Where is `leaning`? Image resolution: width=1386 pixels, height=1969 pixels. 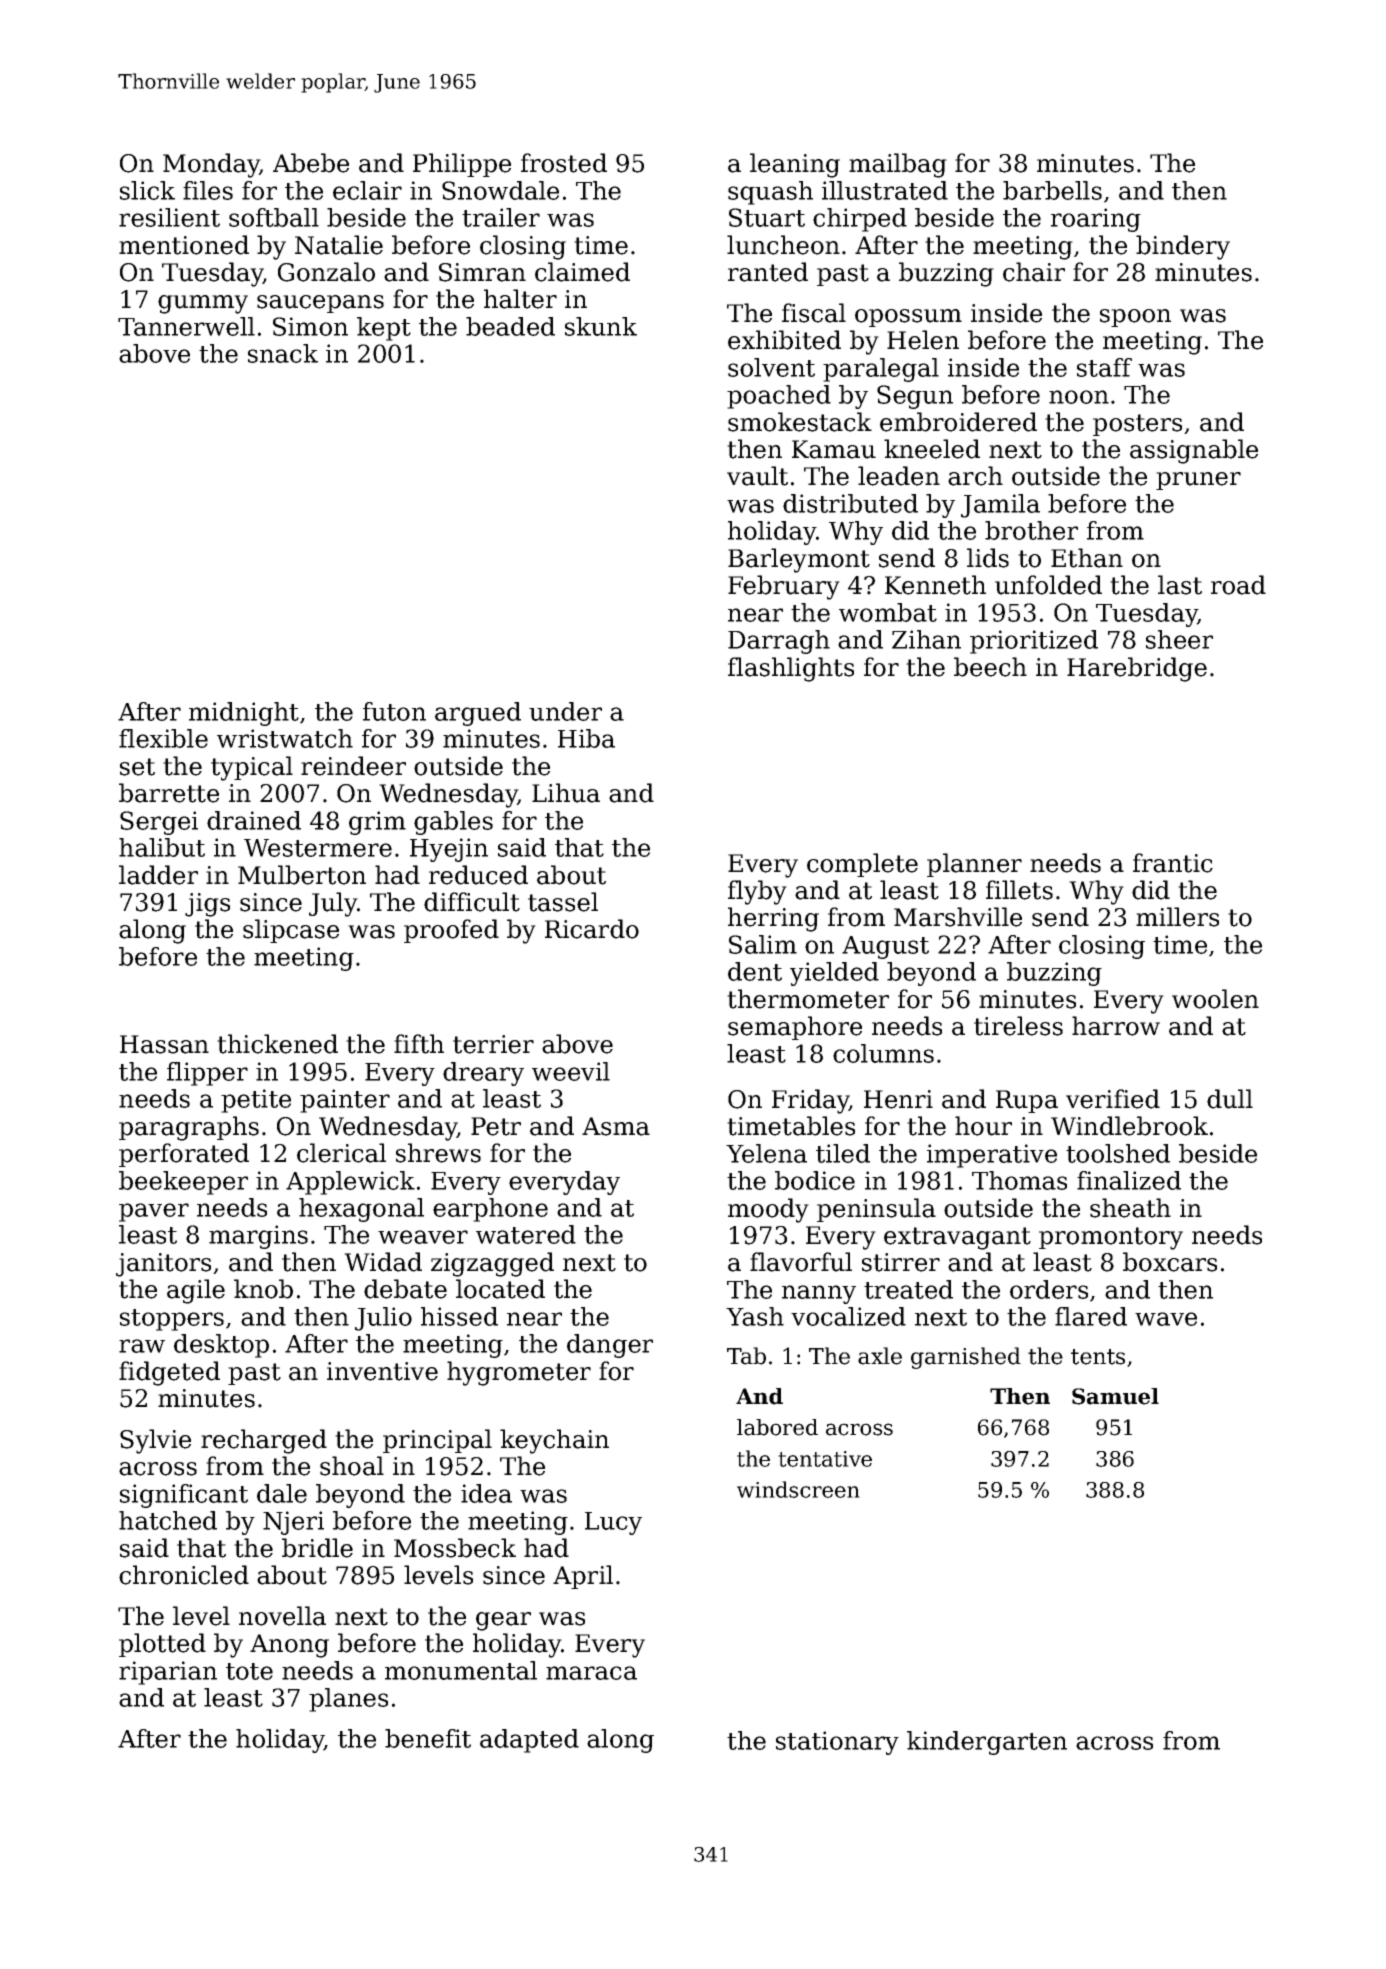
leaning is located at coordinates (795, 165).
